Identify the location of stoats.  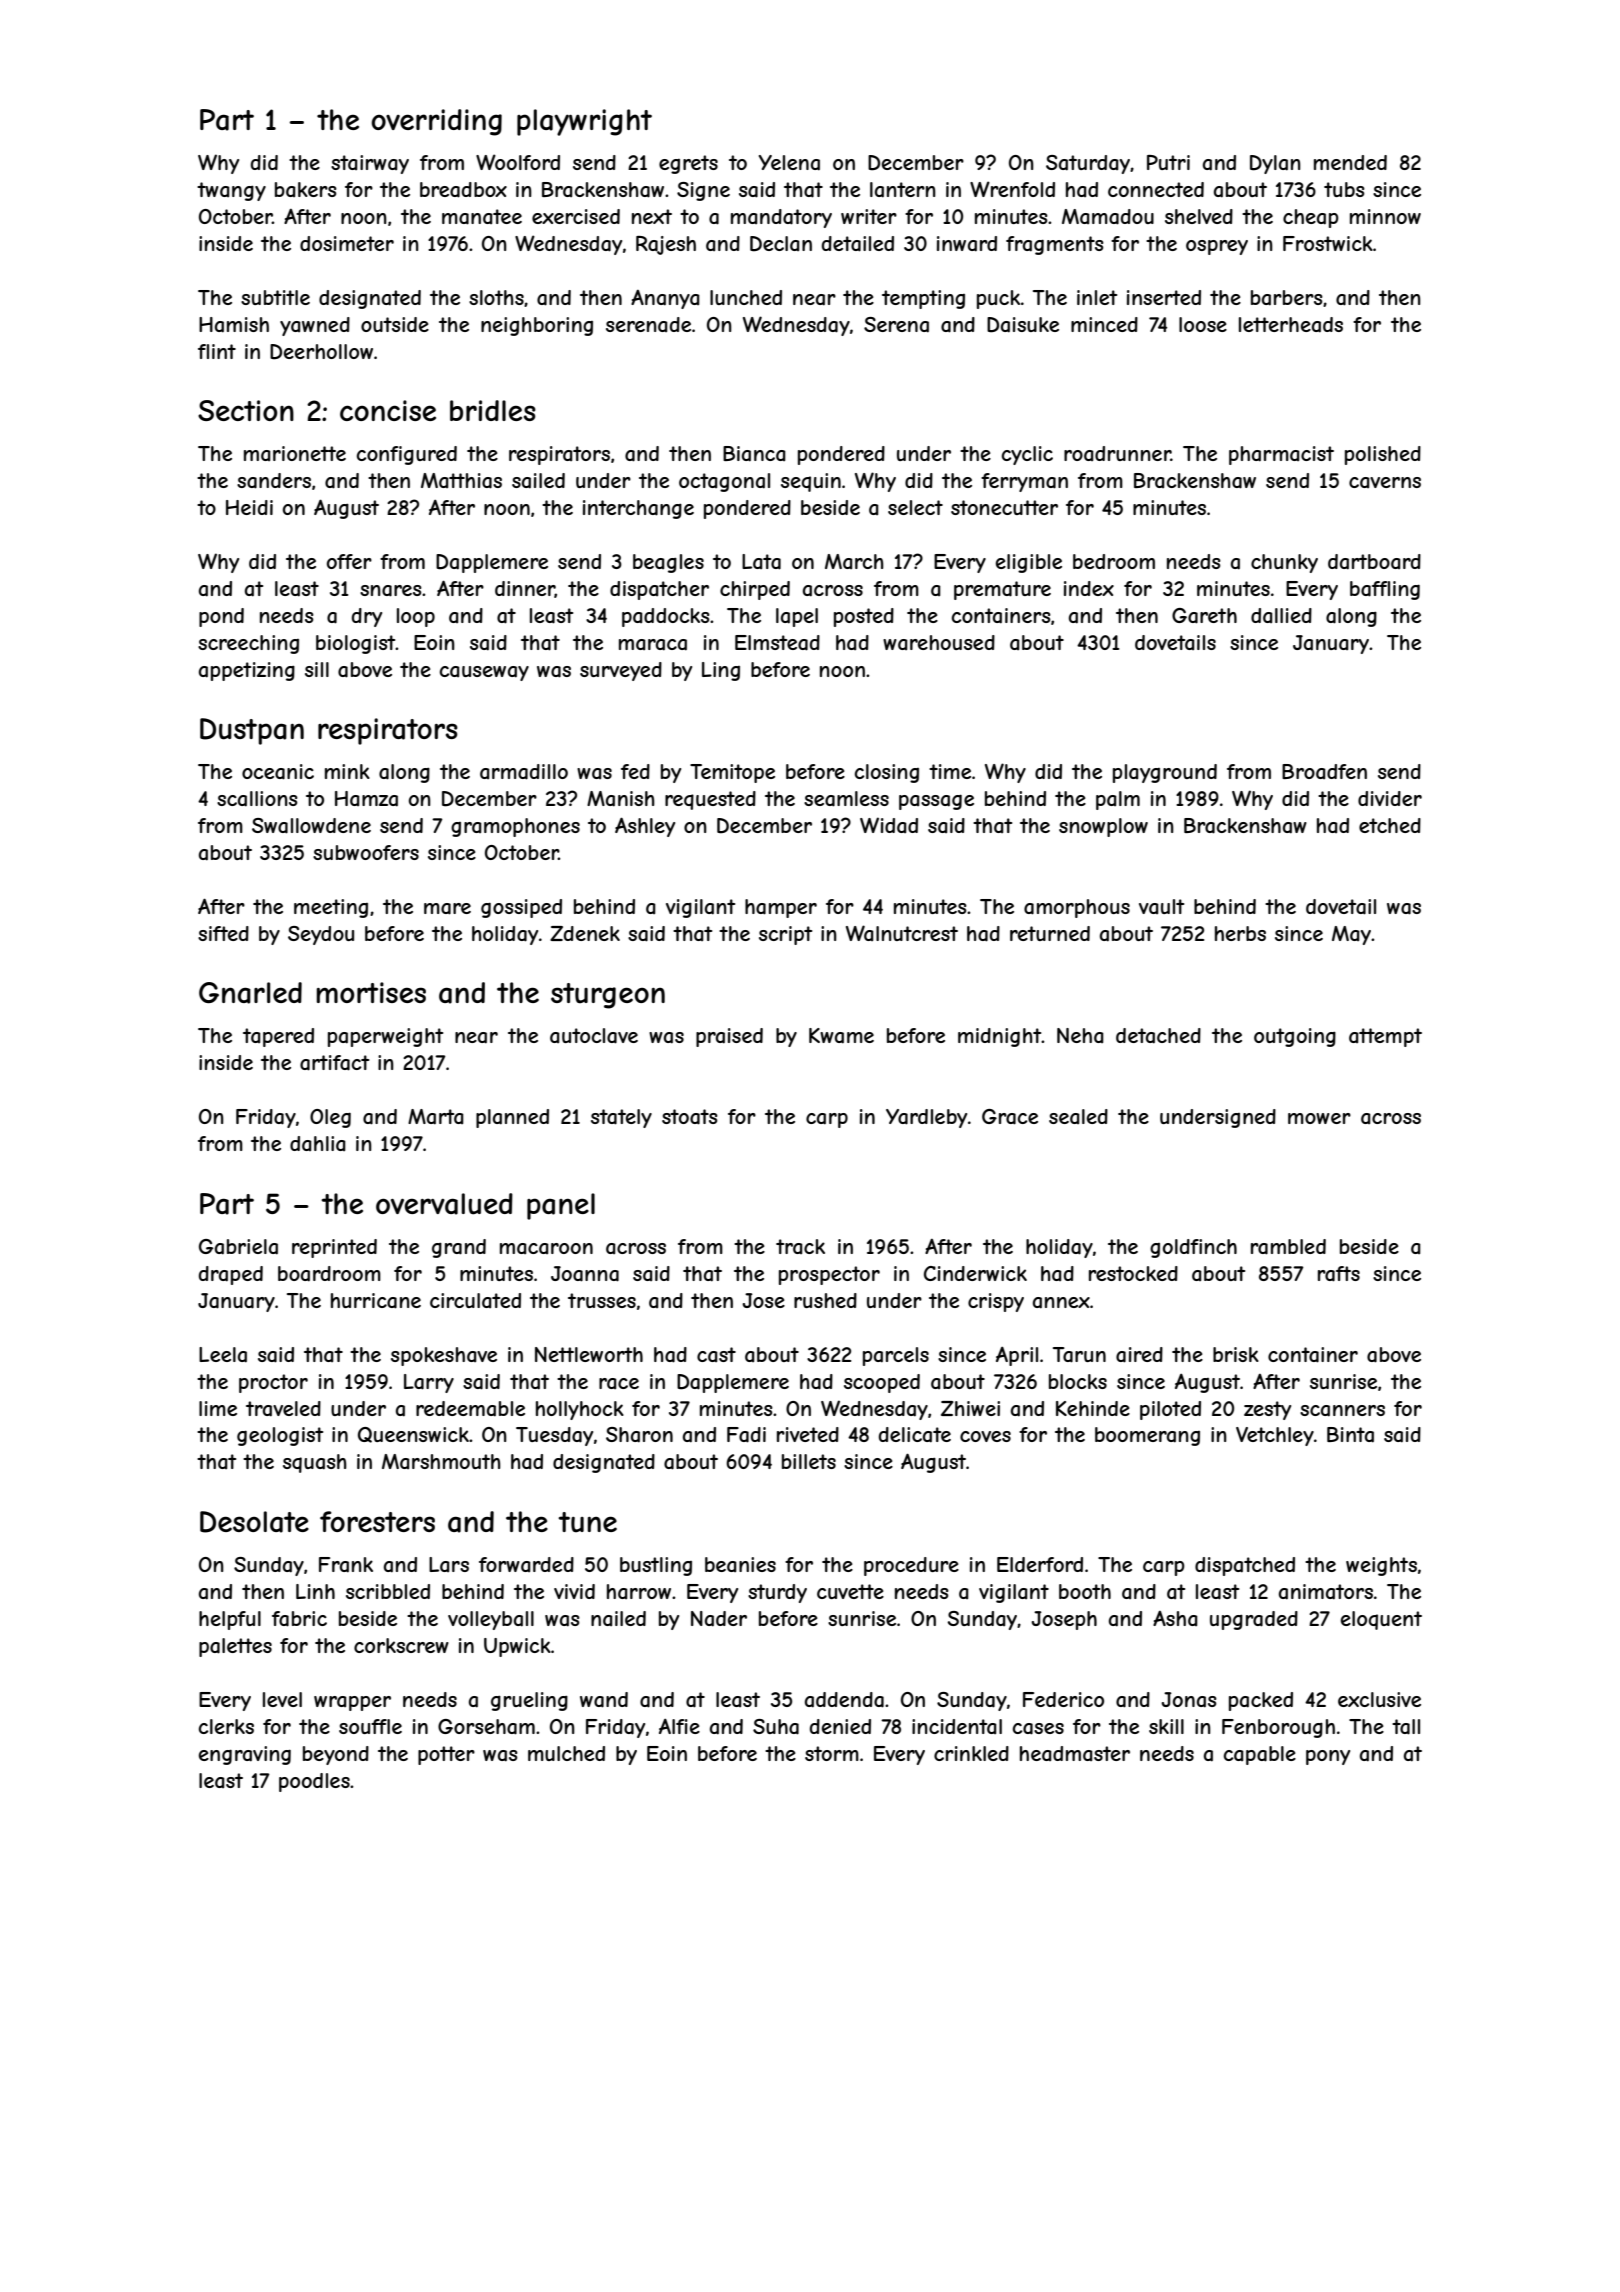
(690, 1117).
